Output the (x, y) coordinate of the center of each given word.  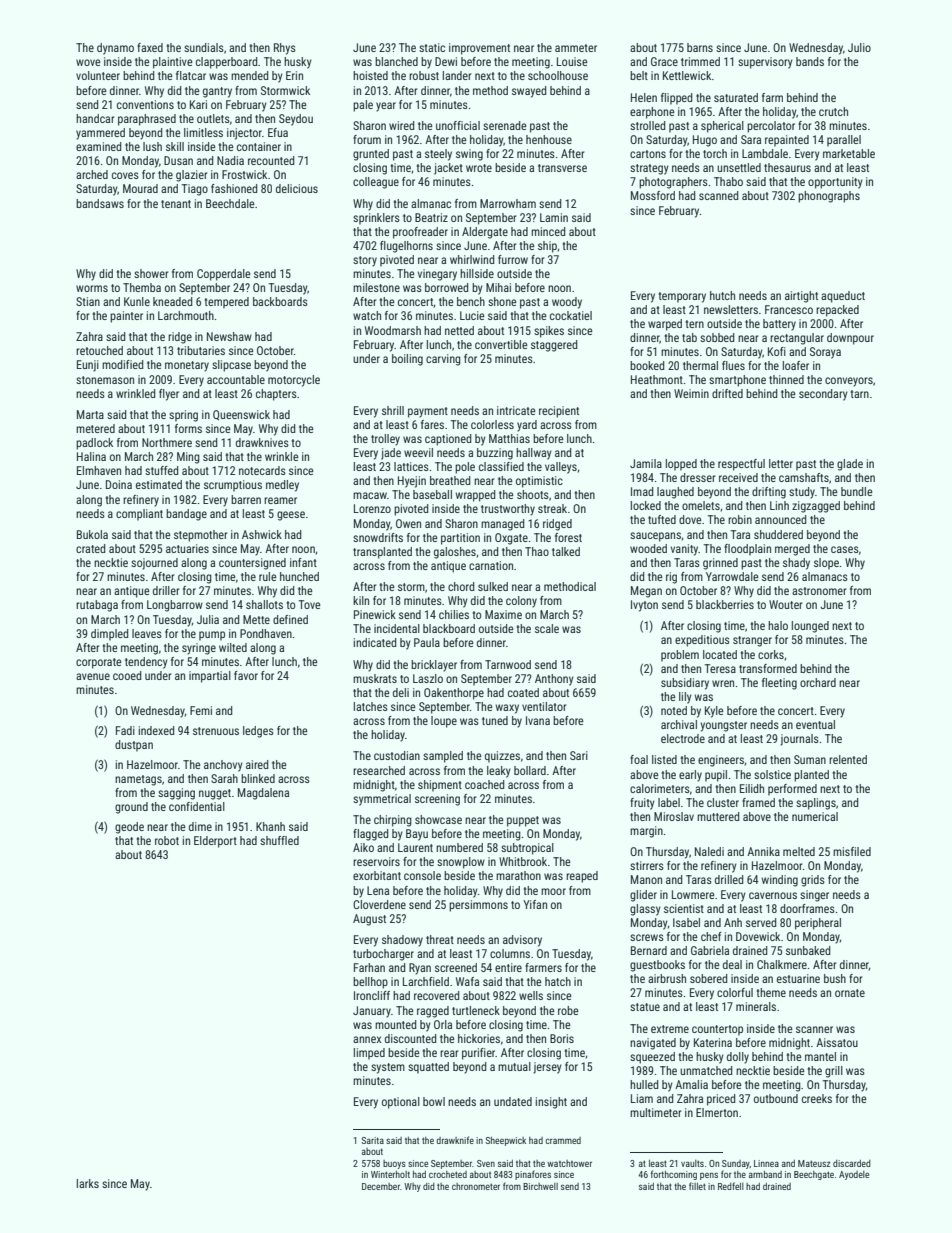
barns (700, 47)
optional (401, 1103)
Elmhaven (99, 470)
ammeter (576, 48)
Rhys (285, 49)
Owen (408, 523)
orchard (818, 682)
